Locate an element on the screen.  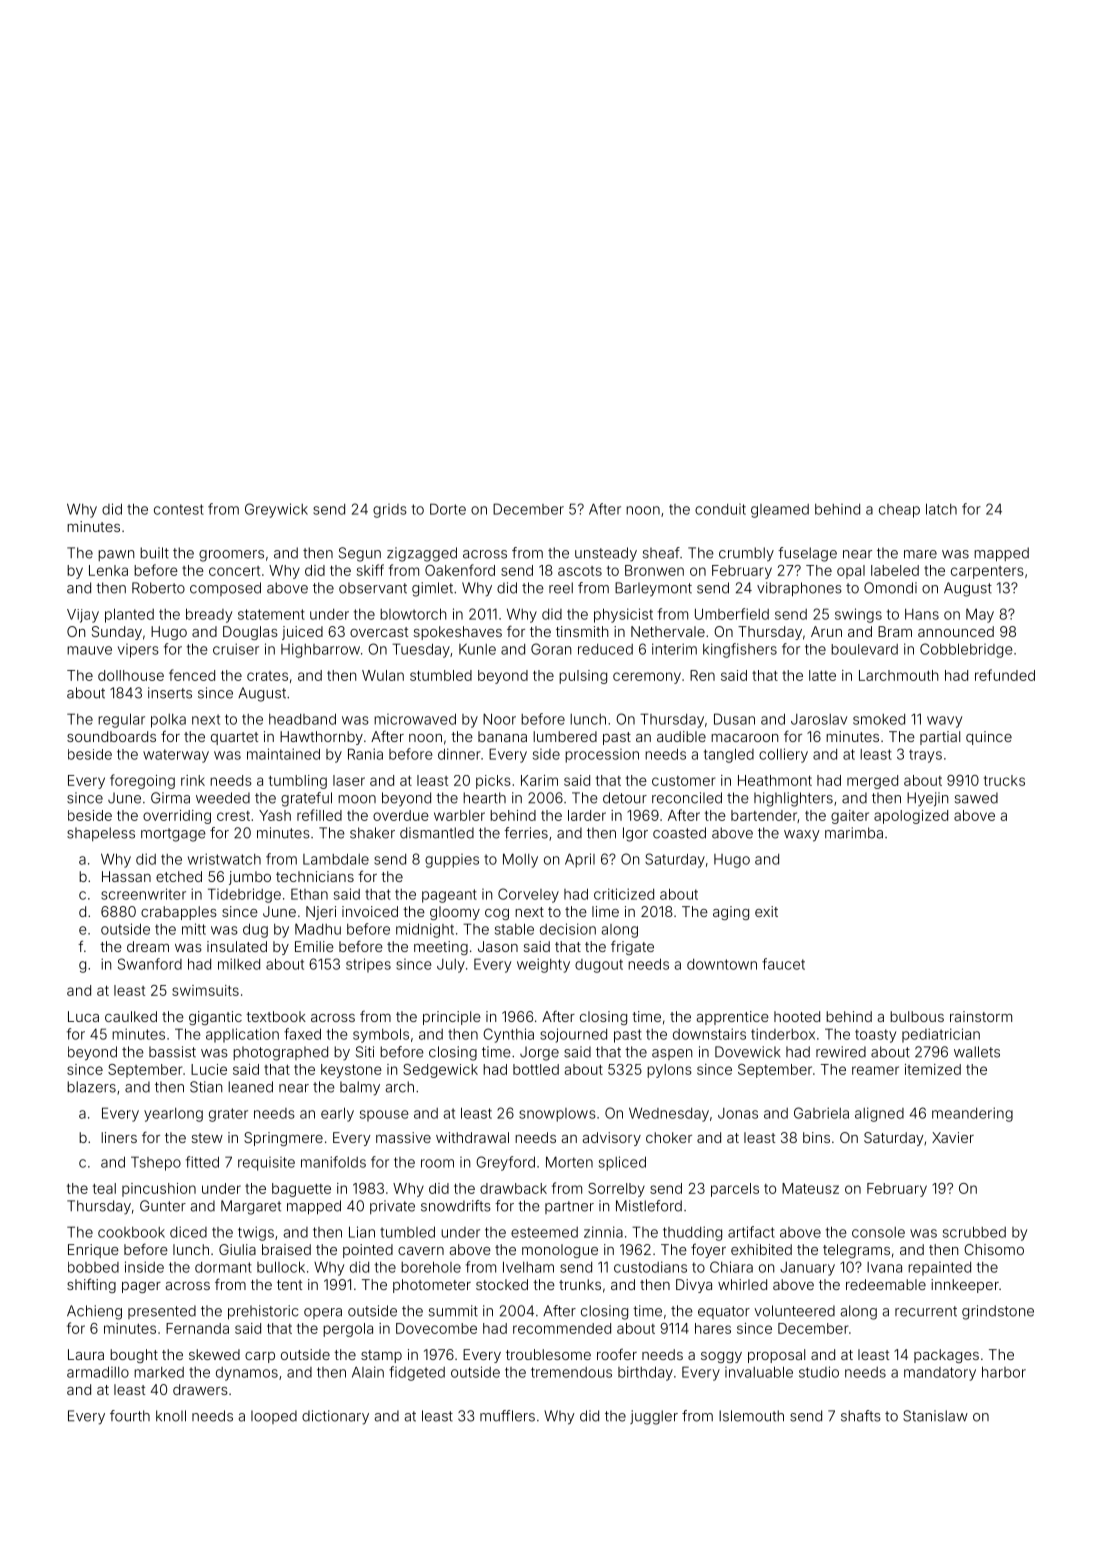
reamer is located at coordinates (875, 1070).
